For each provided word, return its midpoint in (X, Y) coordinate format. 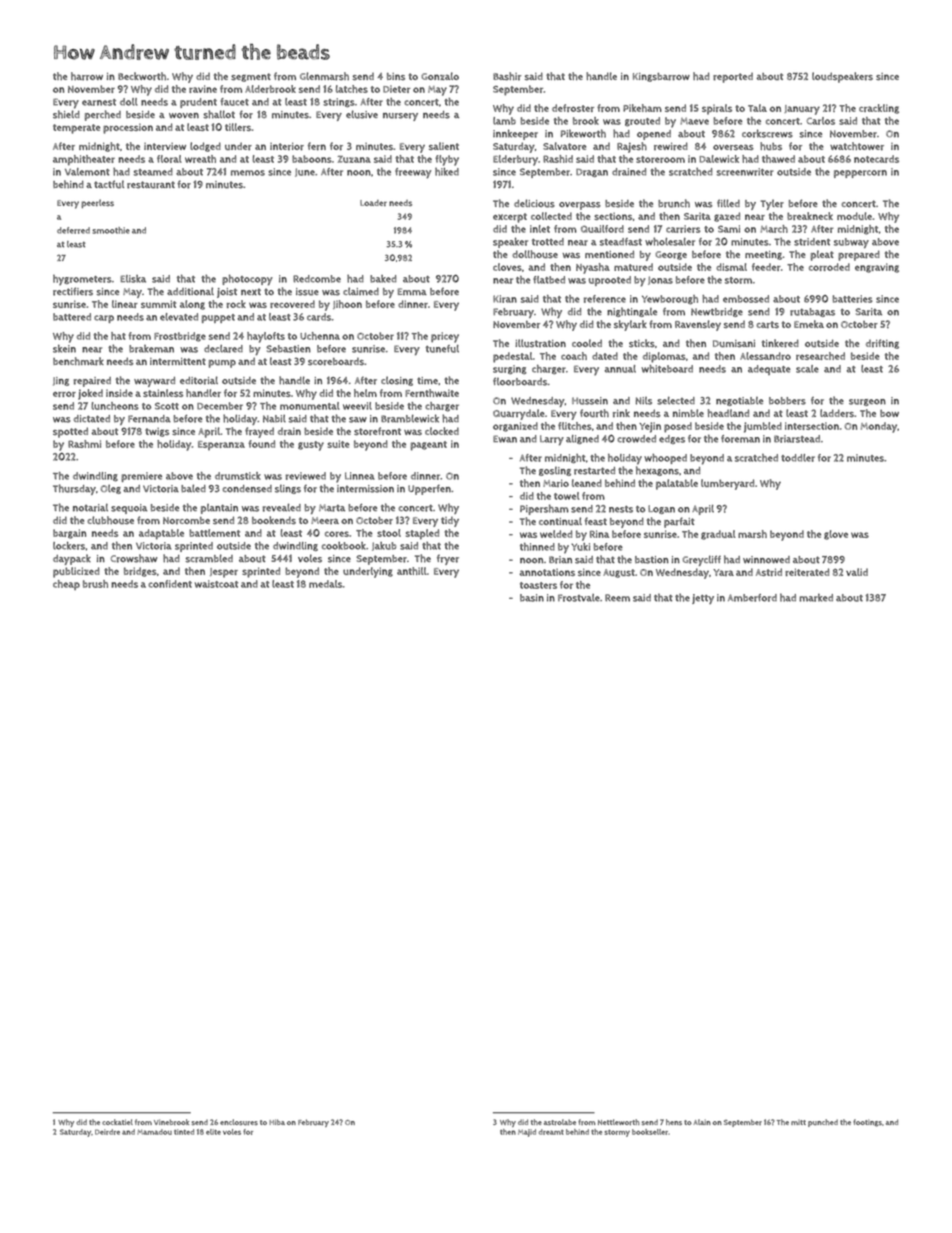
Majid (527, 1133)
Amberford (752, 598)
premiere (141, 477)
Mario (556, 483)
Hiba (277, 1122)
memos (248, 173)
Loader (373, 203)
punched (823, 1123)
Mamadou (154, 1132)
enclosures (239, 1122)
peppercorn (860, 174)
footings (867, 1123)
